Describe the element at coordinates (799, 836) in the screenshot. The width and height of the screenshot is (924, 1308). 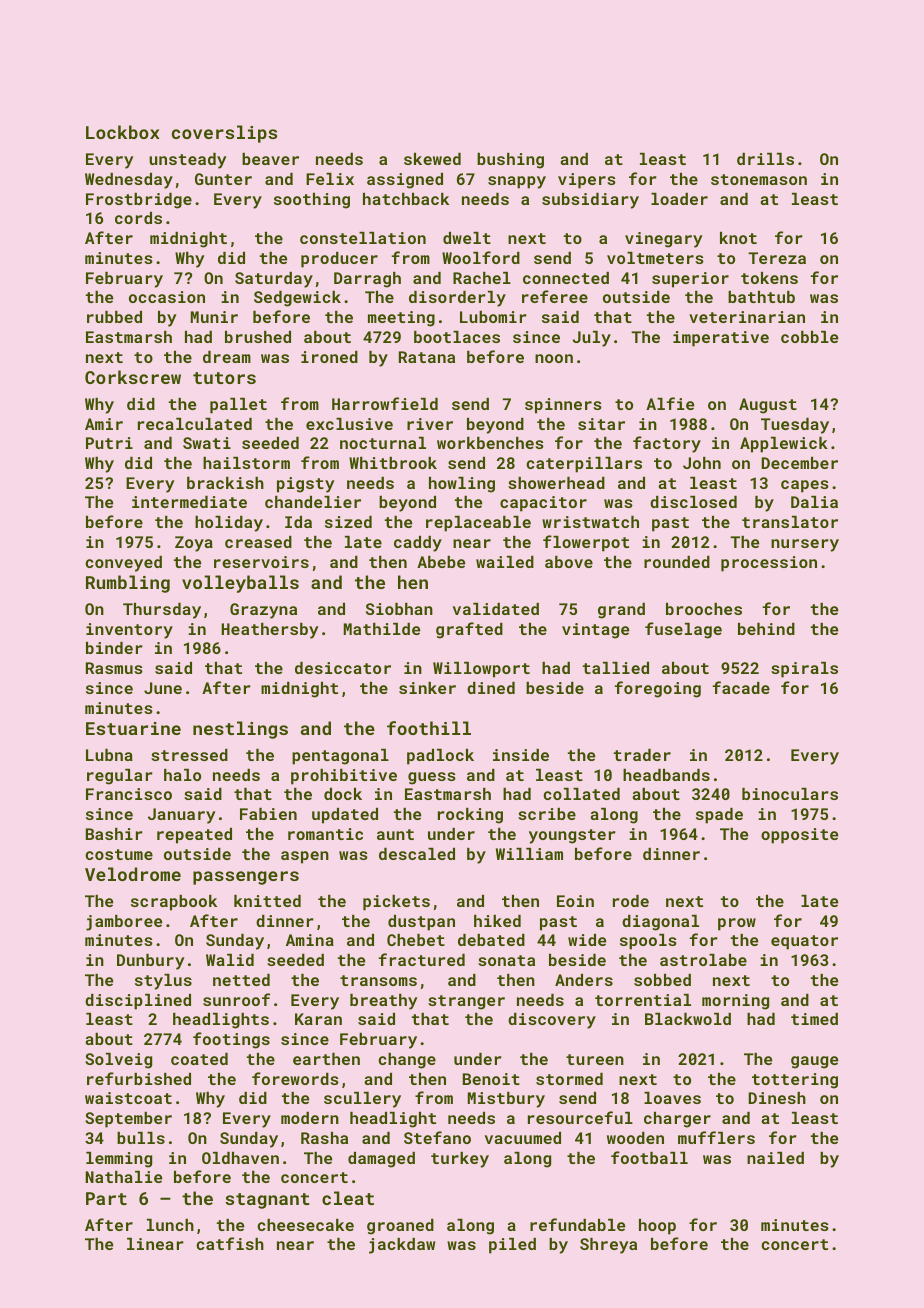
I see `opposite` at that location.
